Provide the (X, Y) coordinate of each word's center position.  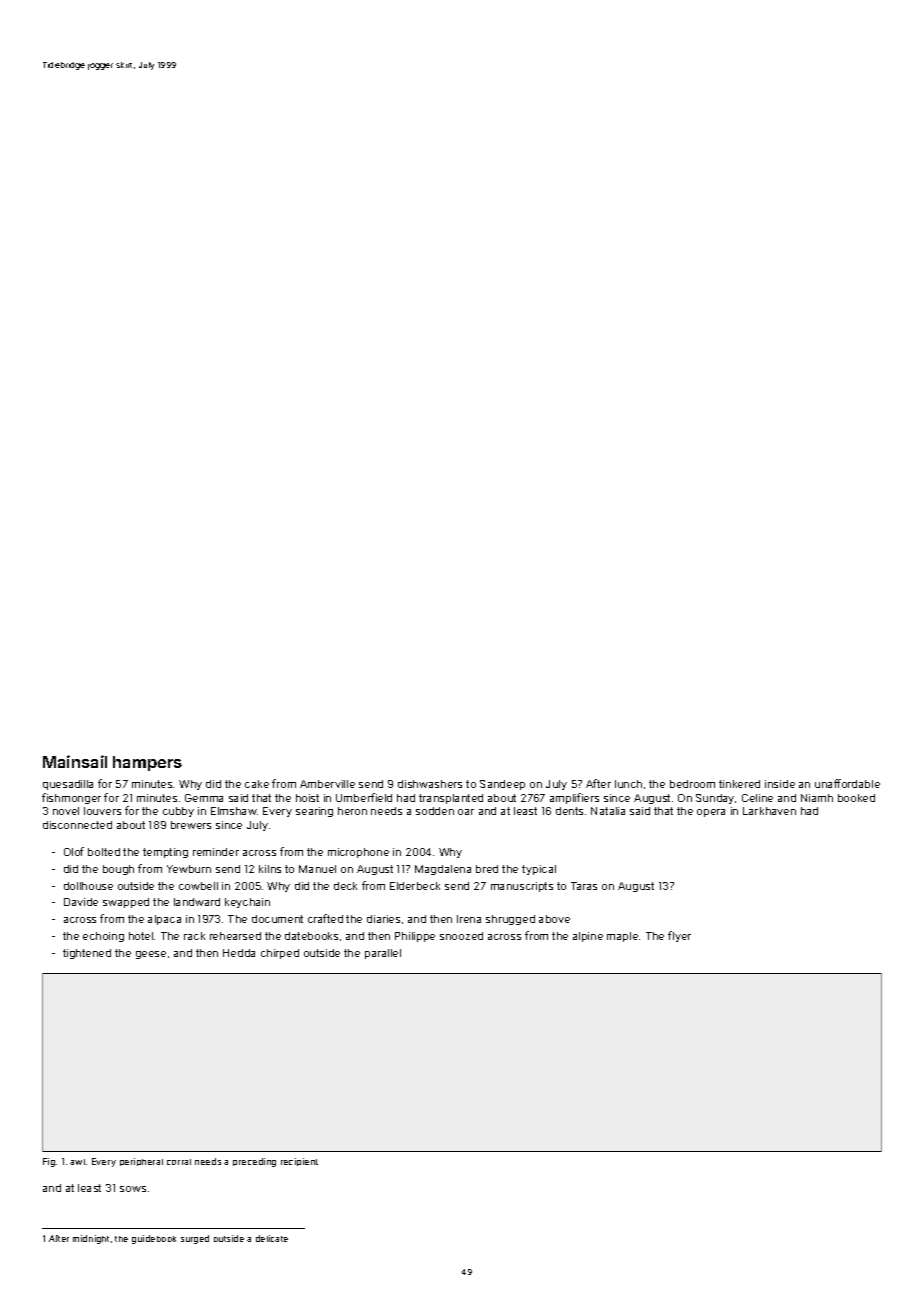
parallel (383, 954)
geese (151, 955)
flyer (679, 936)
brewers (191, 825)
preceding (254, 1162)
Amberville (327, 784)
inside (780, 784)
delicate (272, 1238)
